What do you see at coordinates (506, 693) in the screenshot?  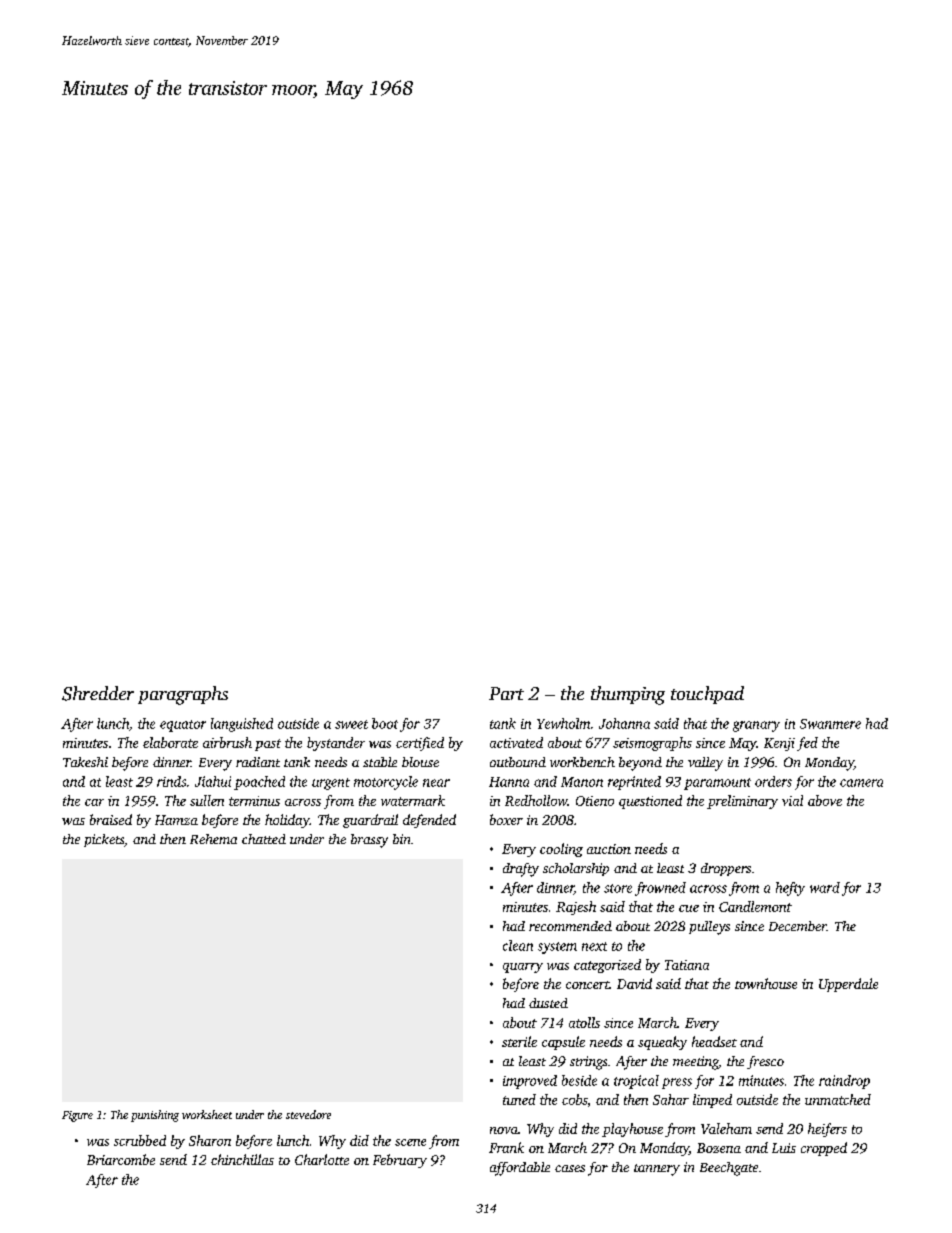 I see `Part` at bounding box center [506, 693].
